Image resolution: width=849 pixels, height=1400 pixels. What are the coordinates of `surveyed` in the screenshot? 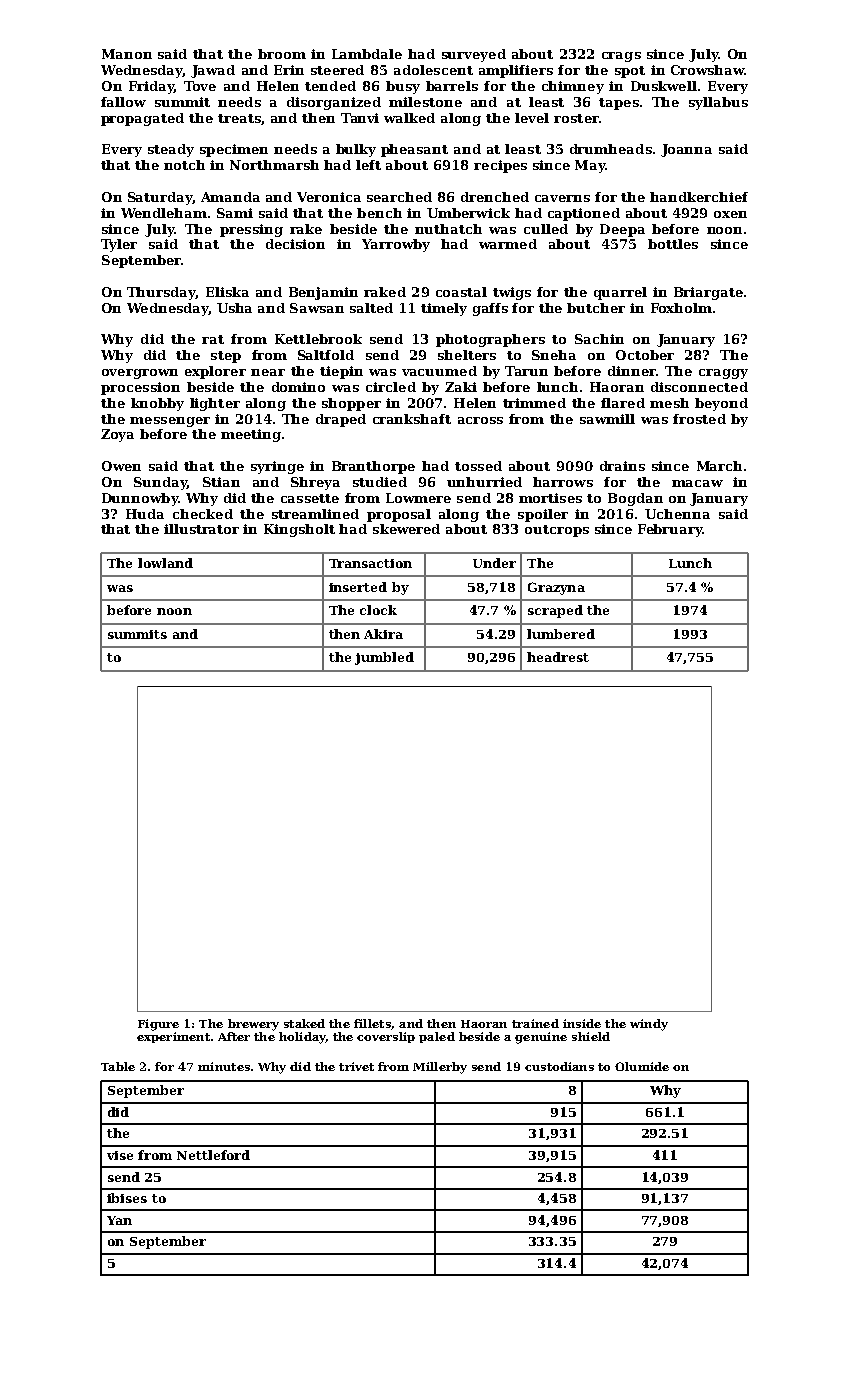 It's located at (474, 55).
